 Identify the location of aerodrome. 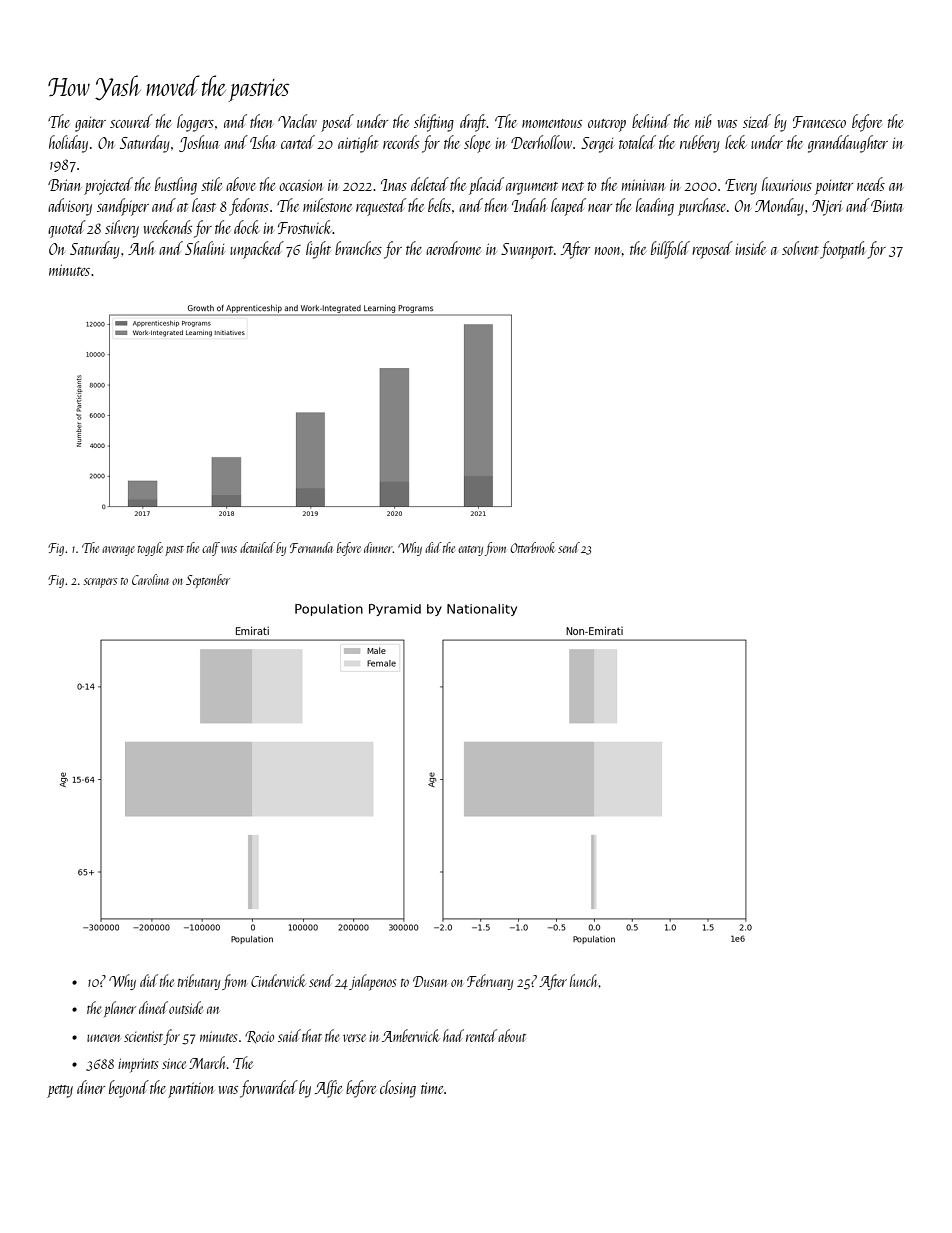
(453, 248).
